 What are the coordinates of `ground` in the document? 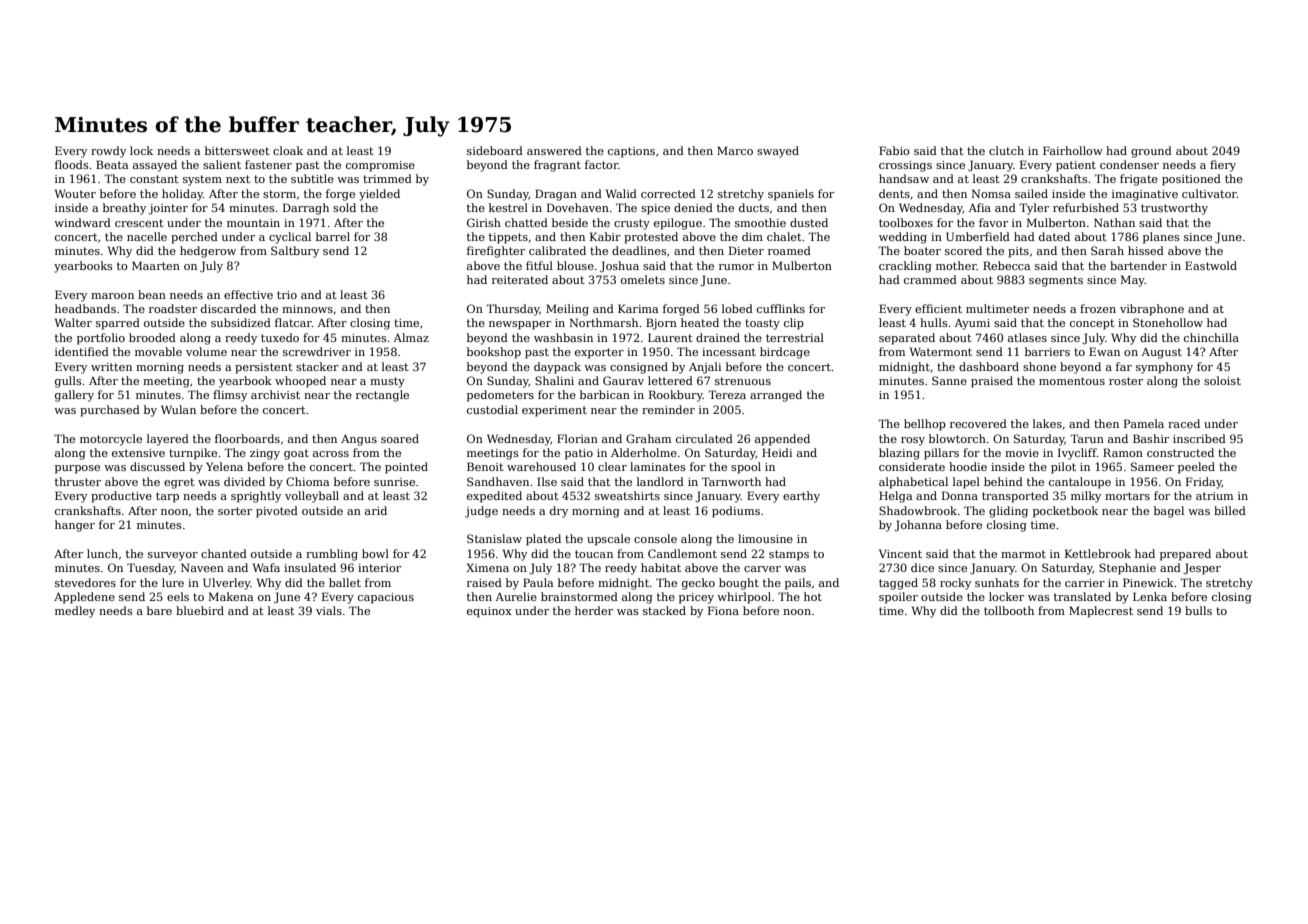 It's located at (1151, 152).
